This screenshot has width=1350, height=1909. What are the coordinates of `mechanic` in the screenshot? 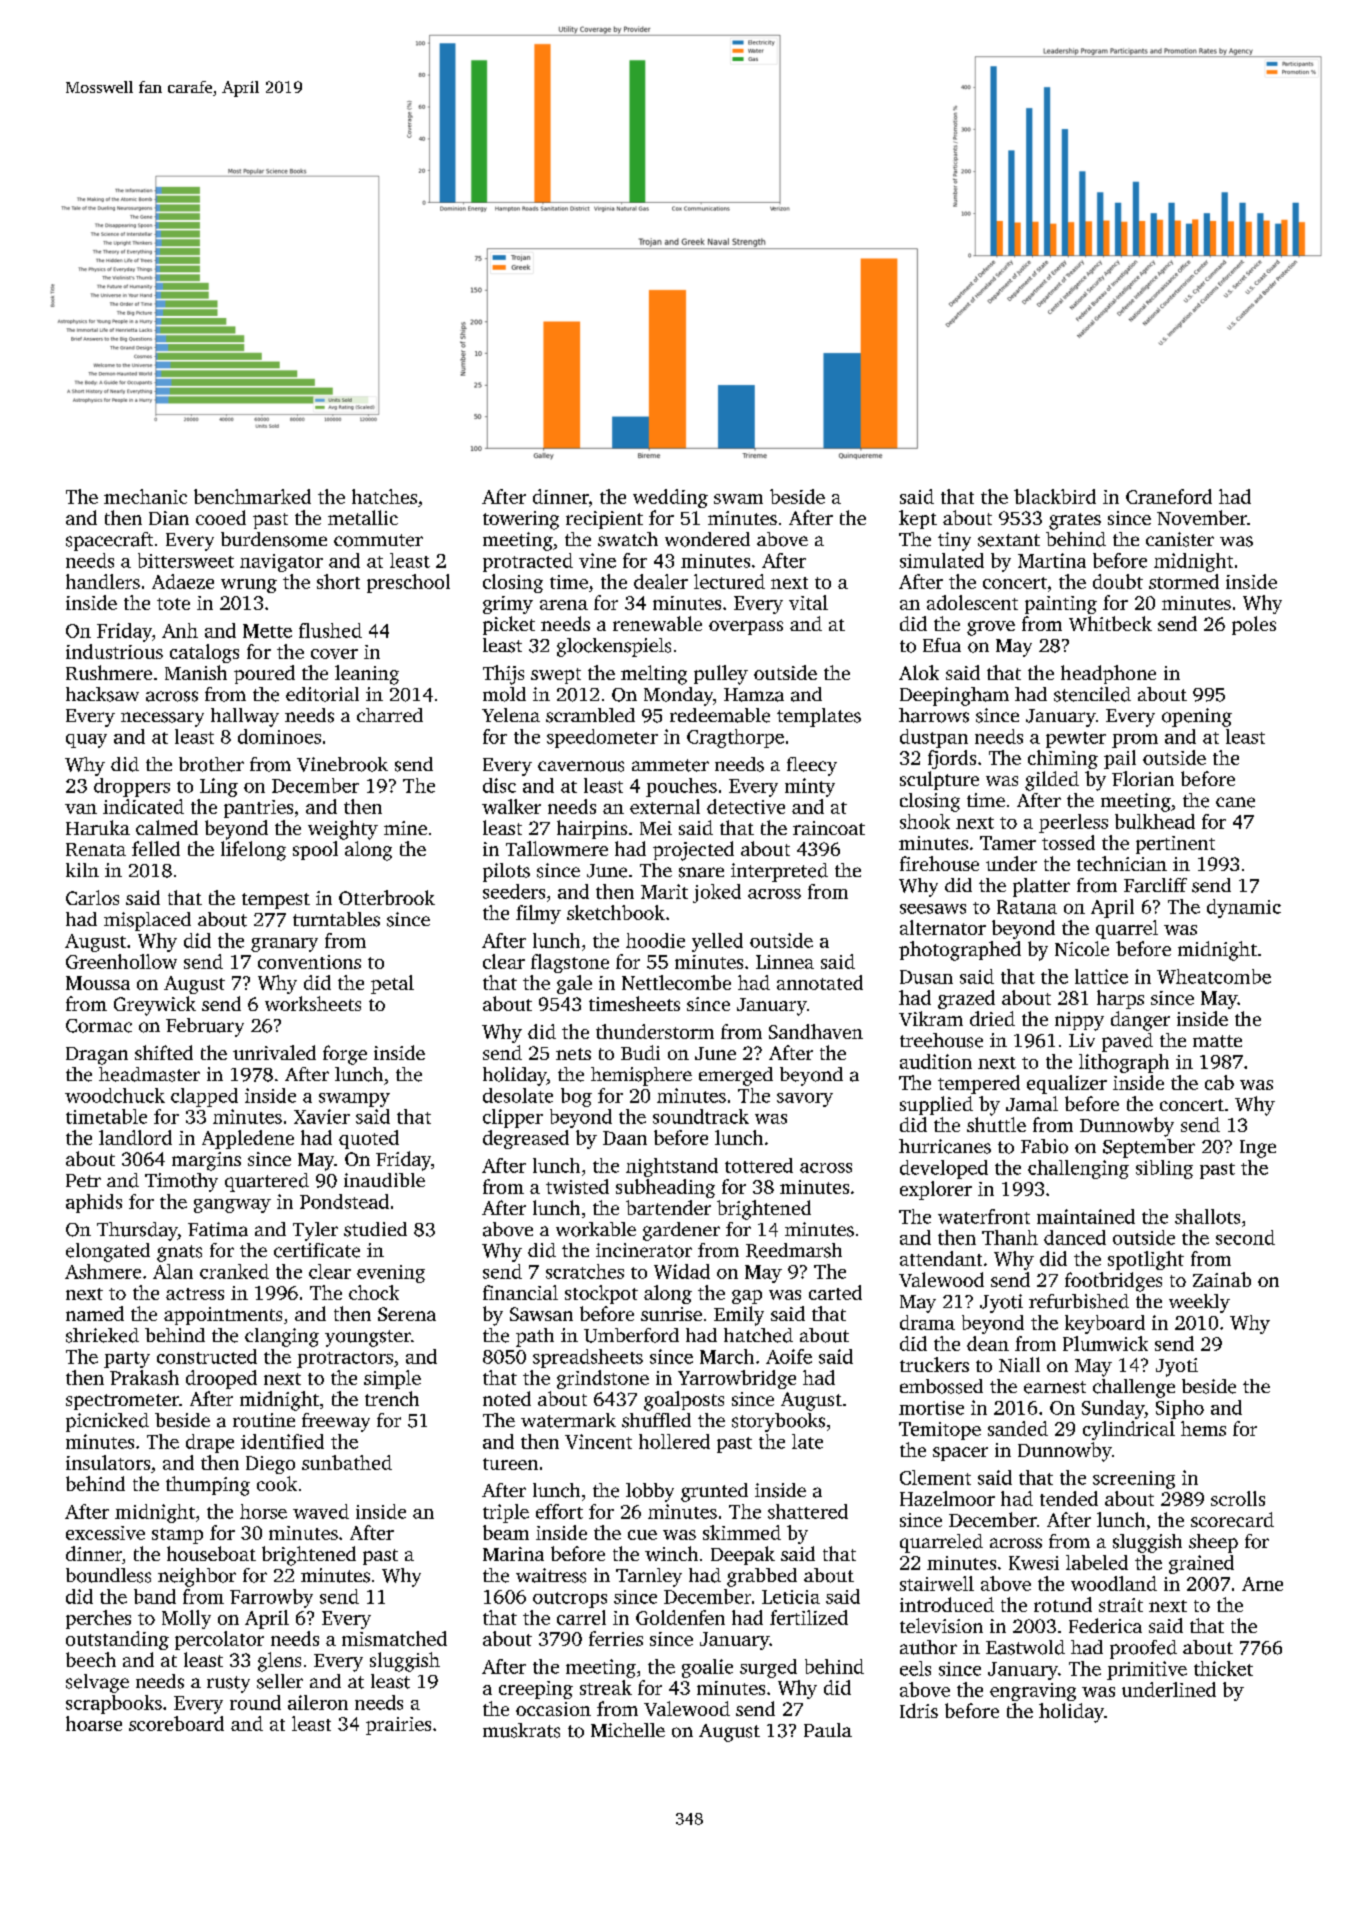 It's located at (145, 496).
